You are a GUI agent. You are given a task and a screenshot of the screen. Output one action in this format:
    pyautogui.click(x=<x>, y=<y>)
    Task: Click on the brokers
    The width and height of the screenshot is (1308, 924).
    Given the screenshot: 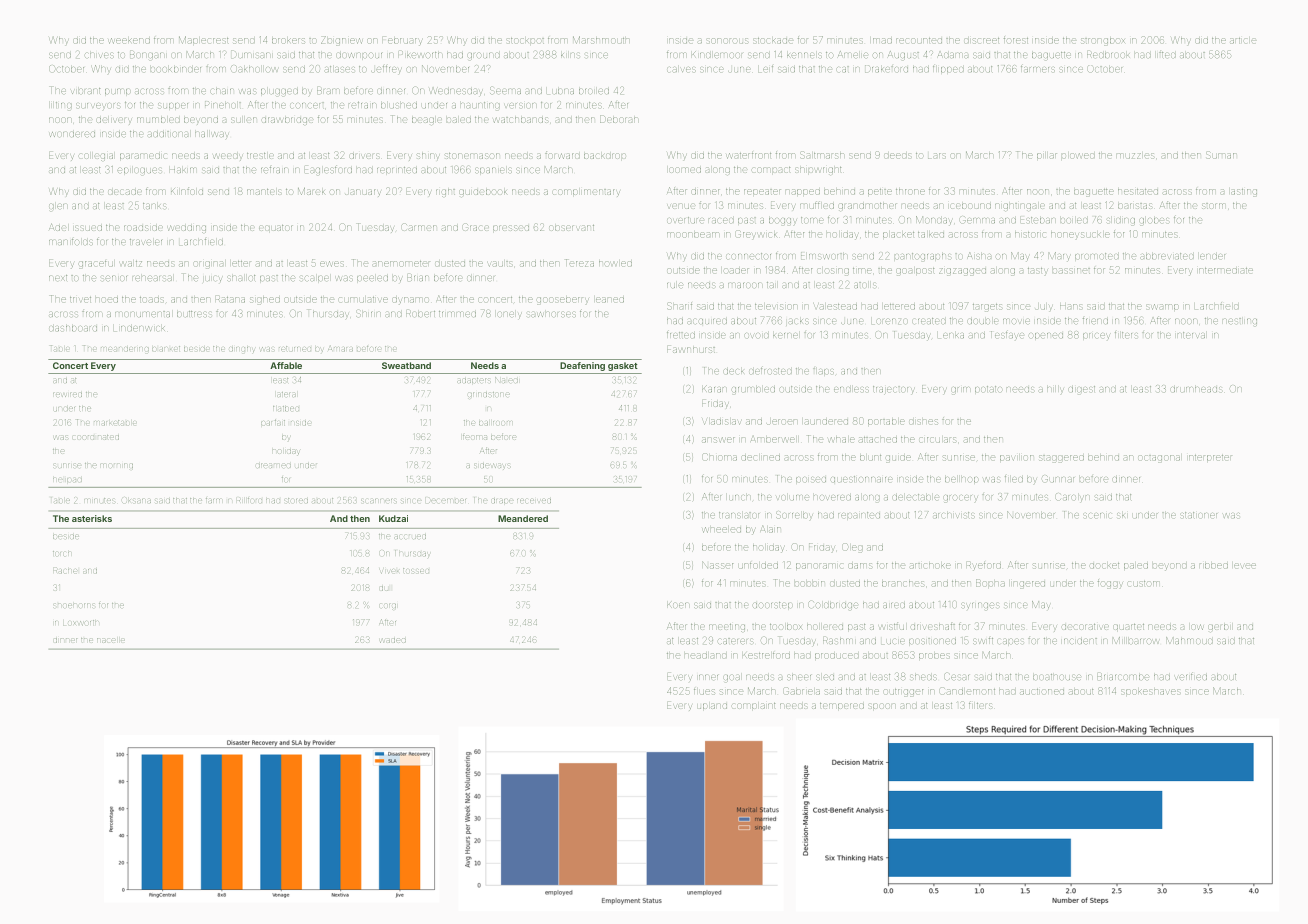 What is the action you would take?
    pyautogui.click(x=288, y=41)
